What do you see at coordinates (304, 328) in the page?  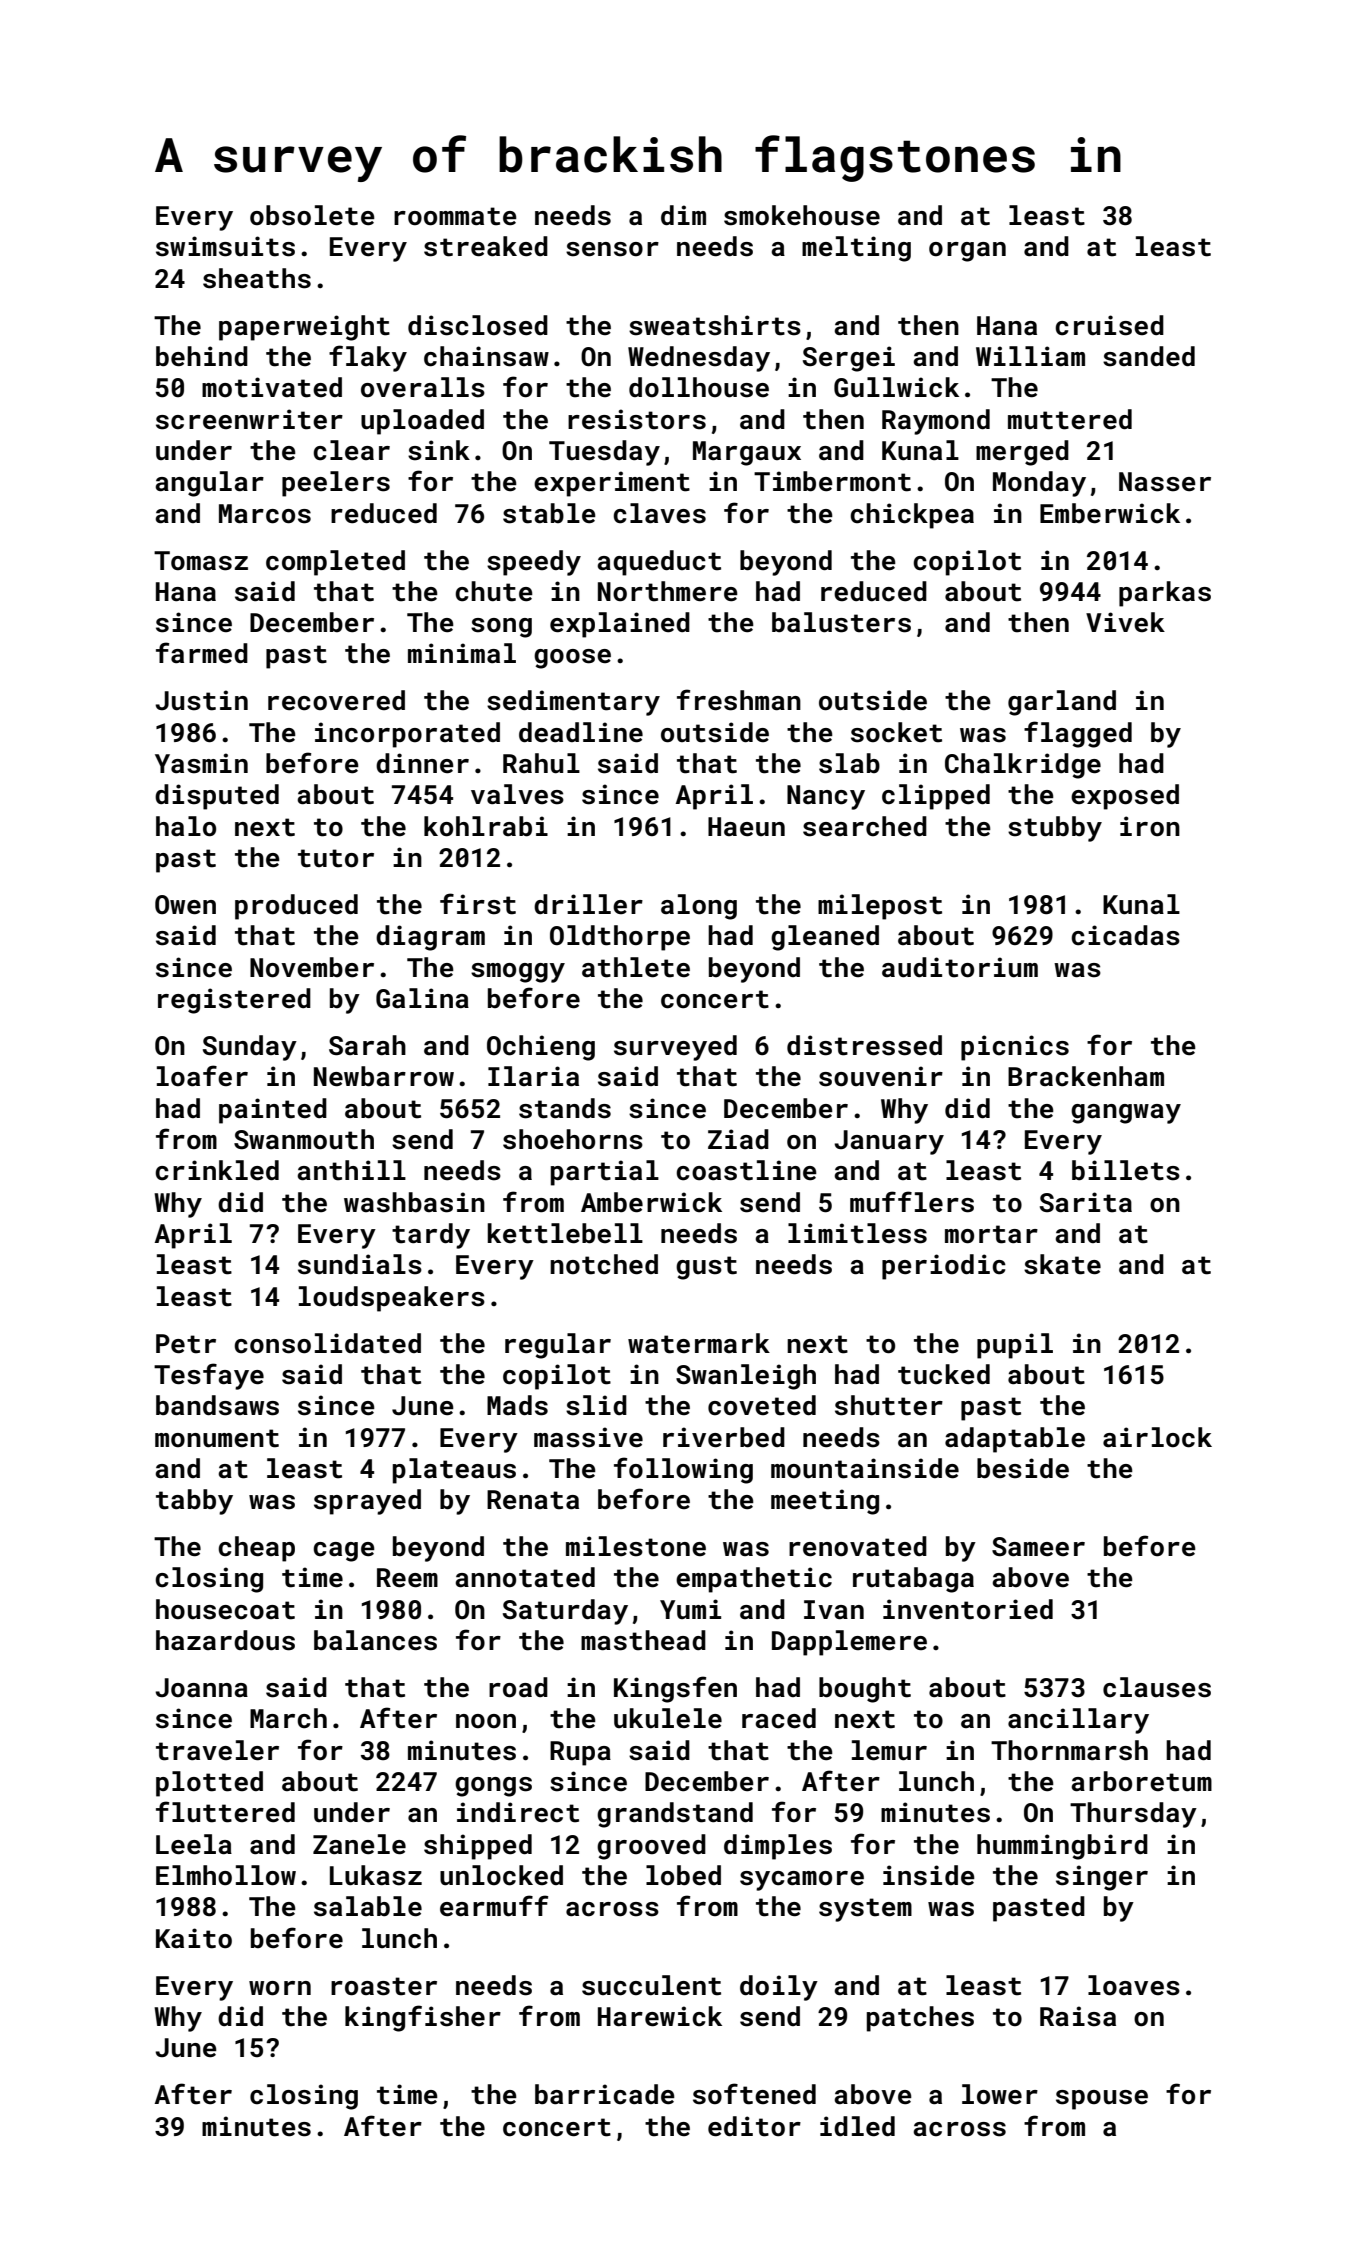 I see `paperweight` at bounding box center [304, 328].
